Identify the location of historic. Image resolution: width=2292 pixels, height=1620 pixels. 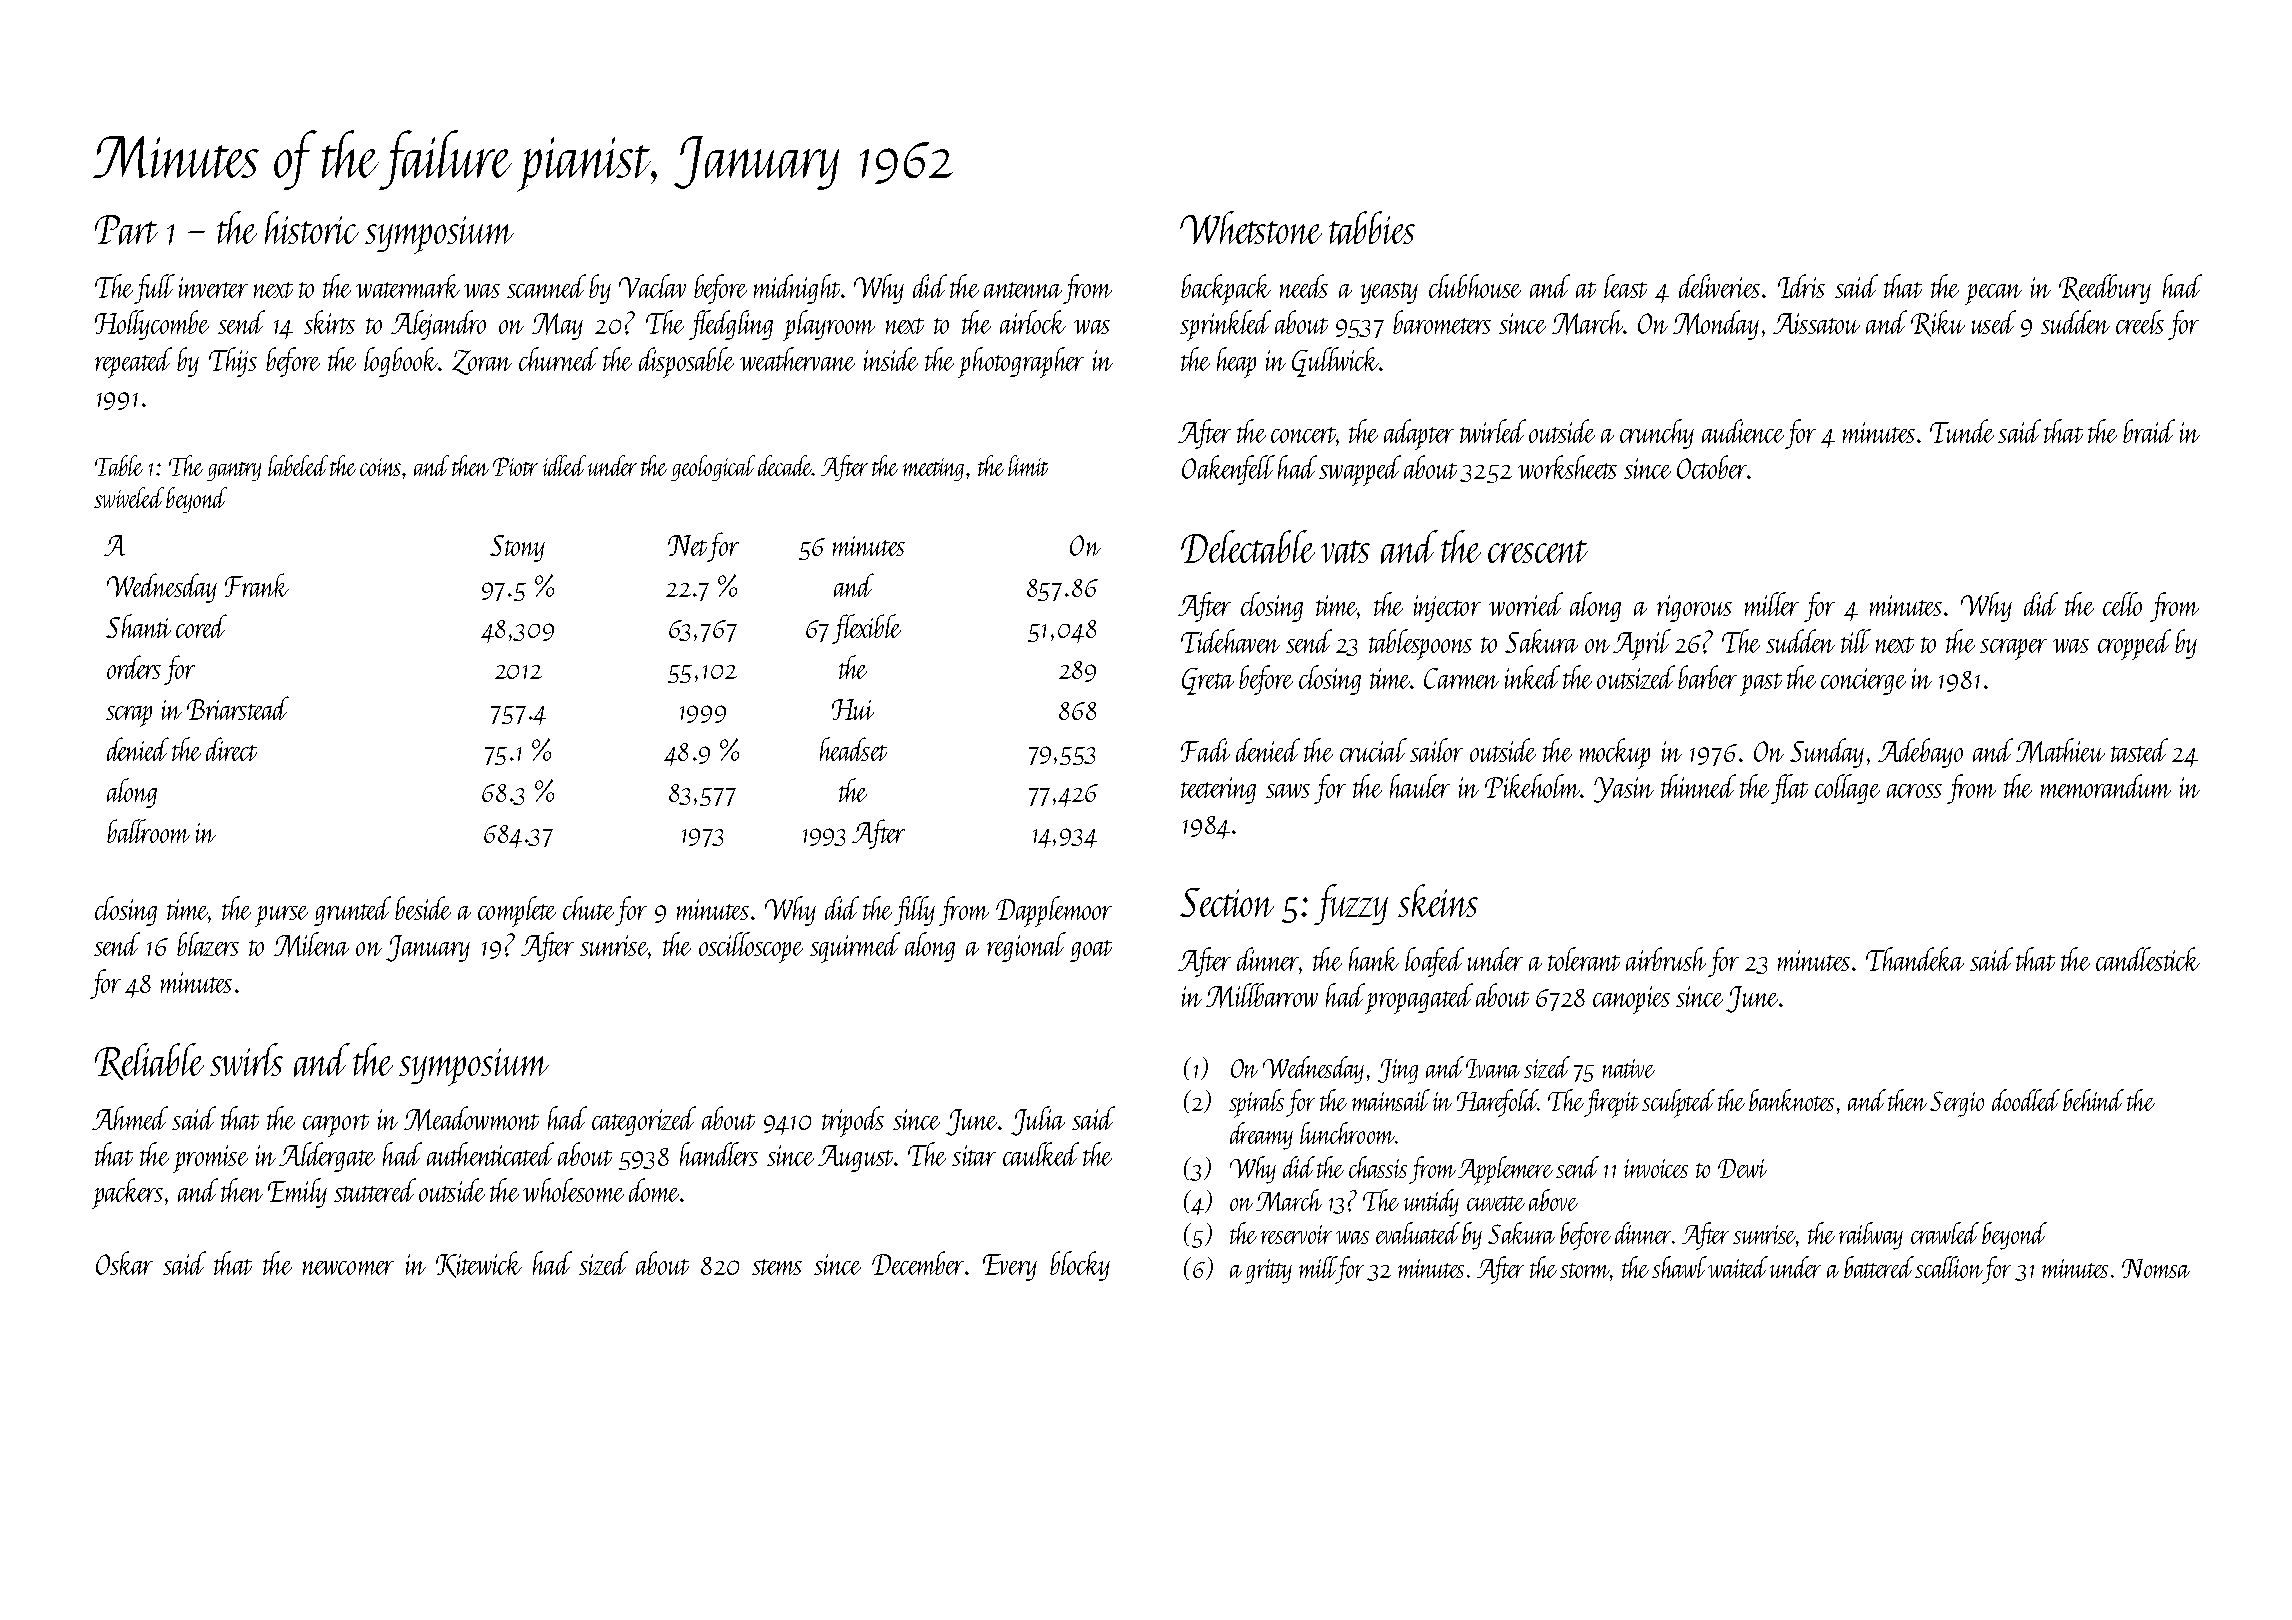
(312, 227).
